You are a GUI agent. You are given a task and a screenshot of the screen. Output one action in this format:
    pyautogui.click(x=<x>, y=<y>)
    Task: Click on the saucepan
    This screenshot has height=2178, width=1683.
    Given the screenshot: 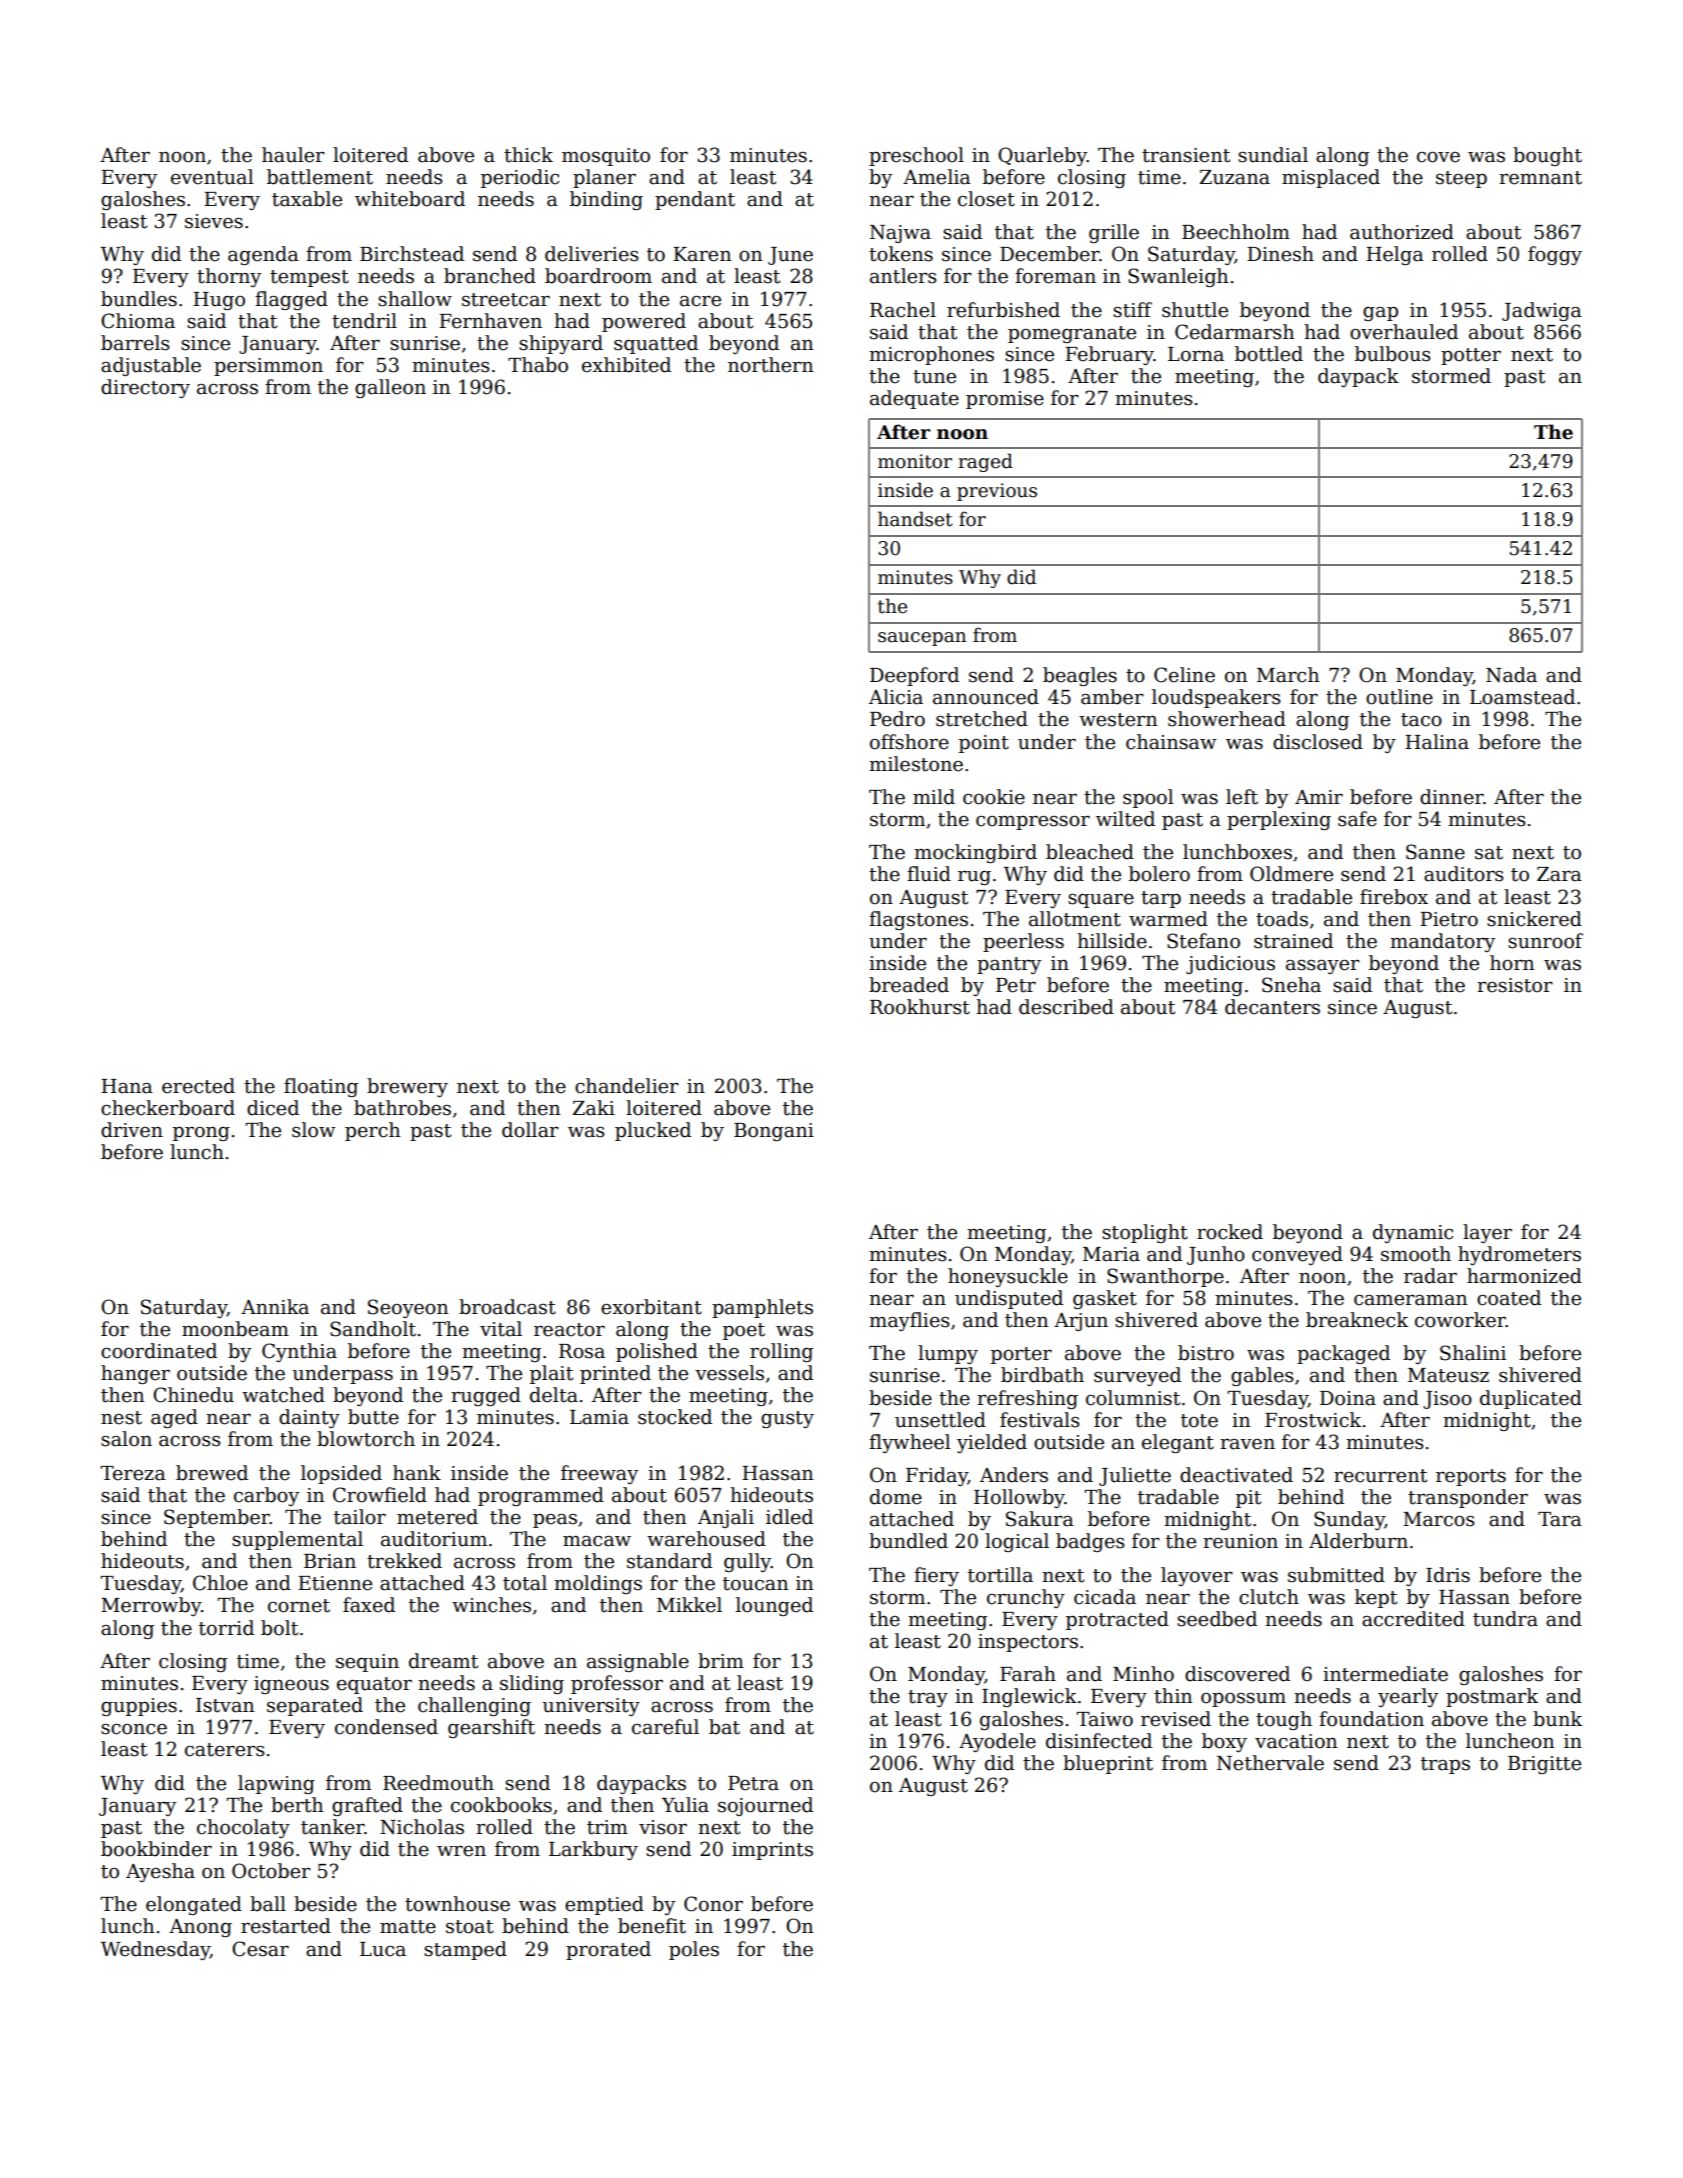 What is the action you would take?
    pyautogui.click(x=922, y=639)
